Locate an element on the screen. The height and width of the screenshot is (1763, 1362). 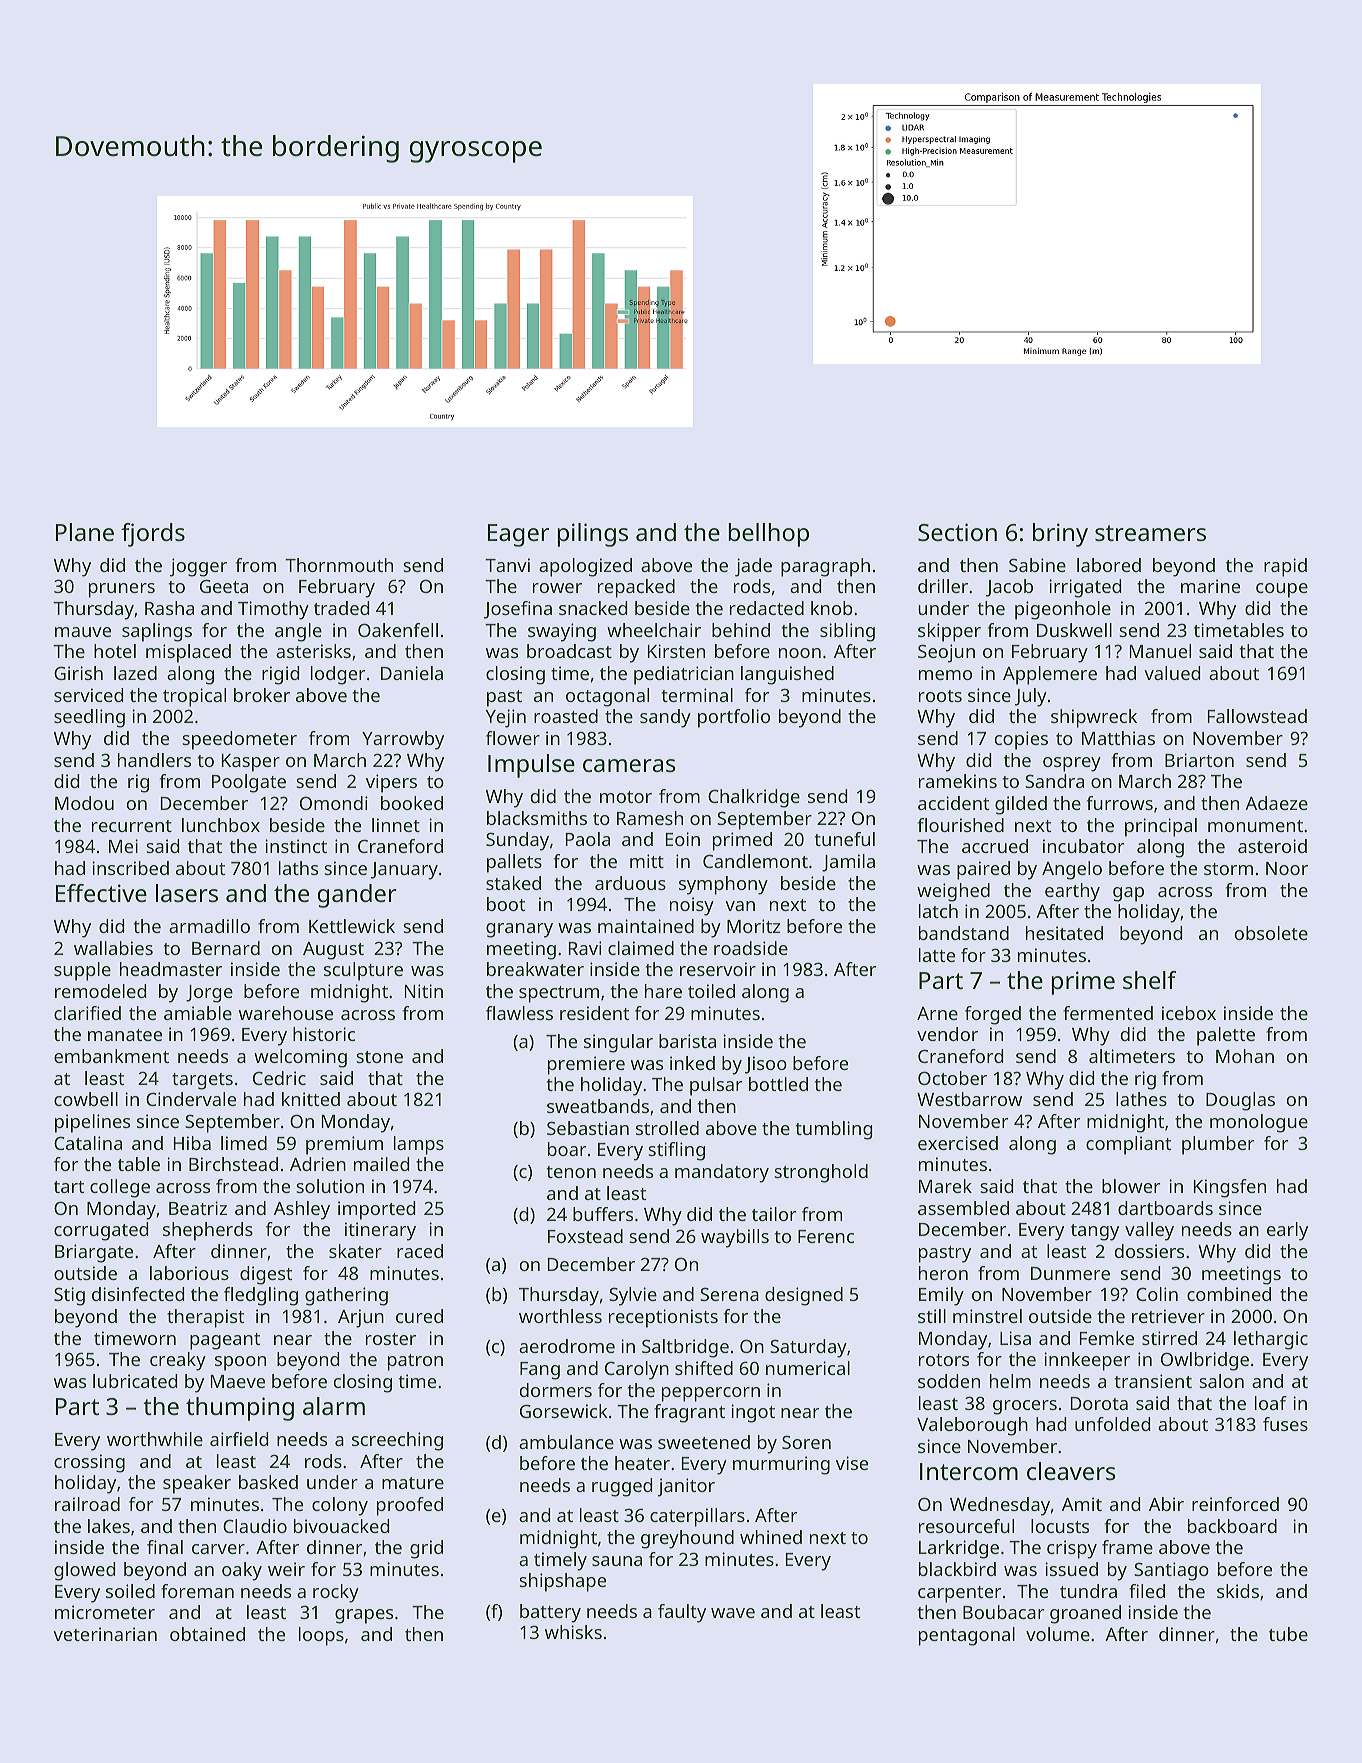
bellhop is located at coordinates (769, 535).
